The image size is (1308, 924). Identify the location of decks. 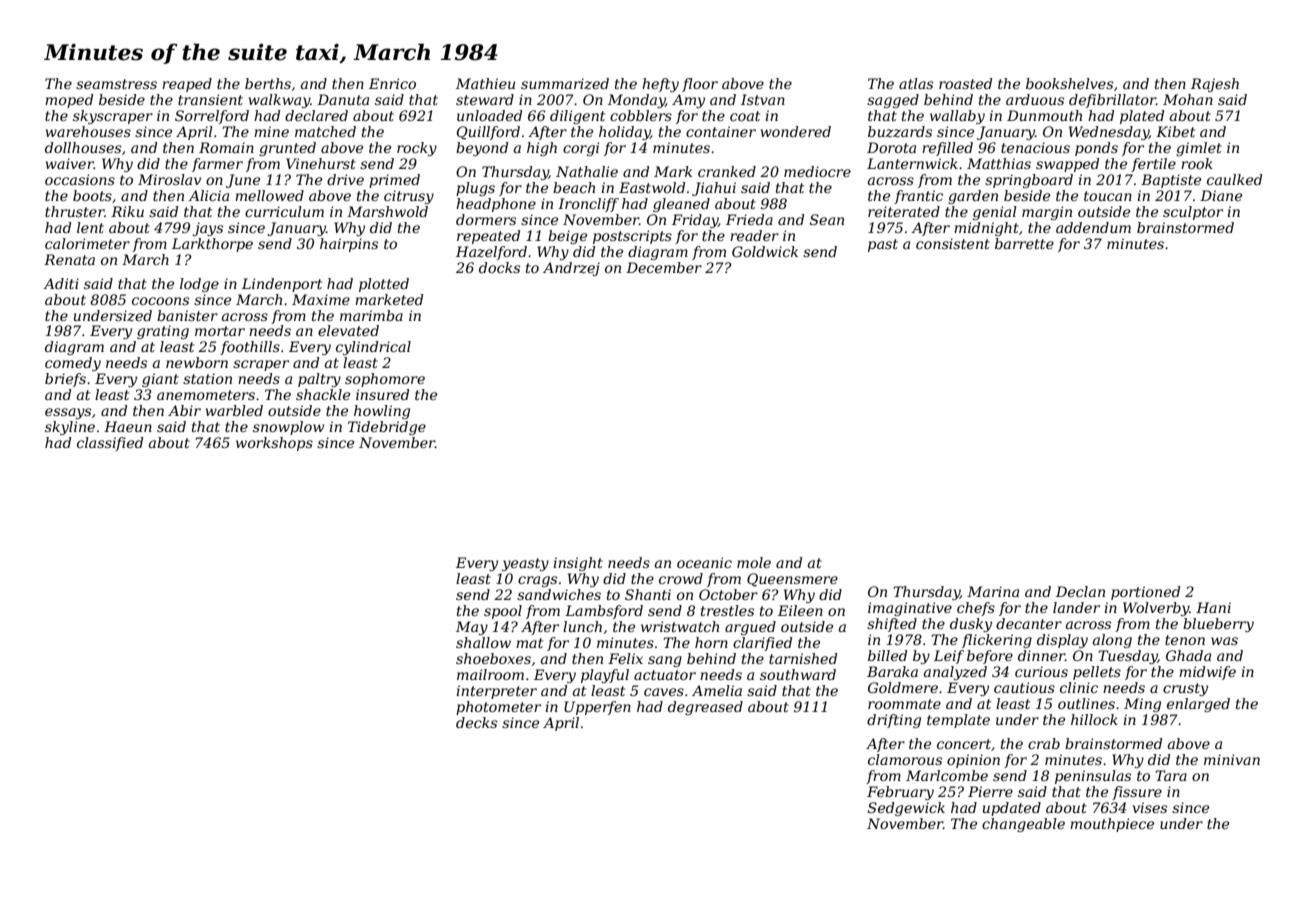
(476, 722).
